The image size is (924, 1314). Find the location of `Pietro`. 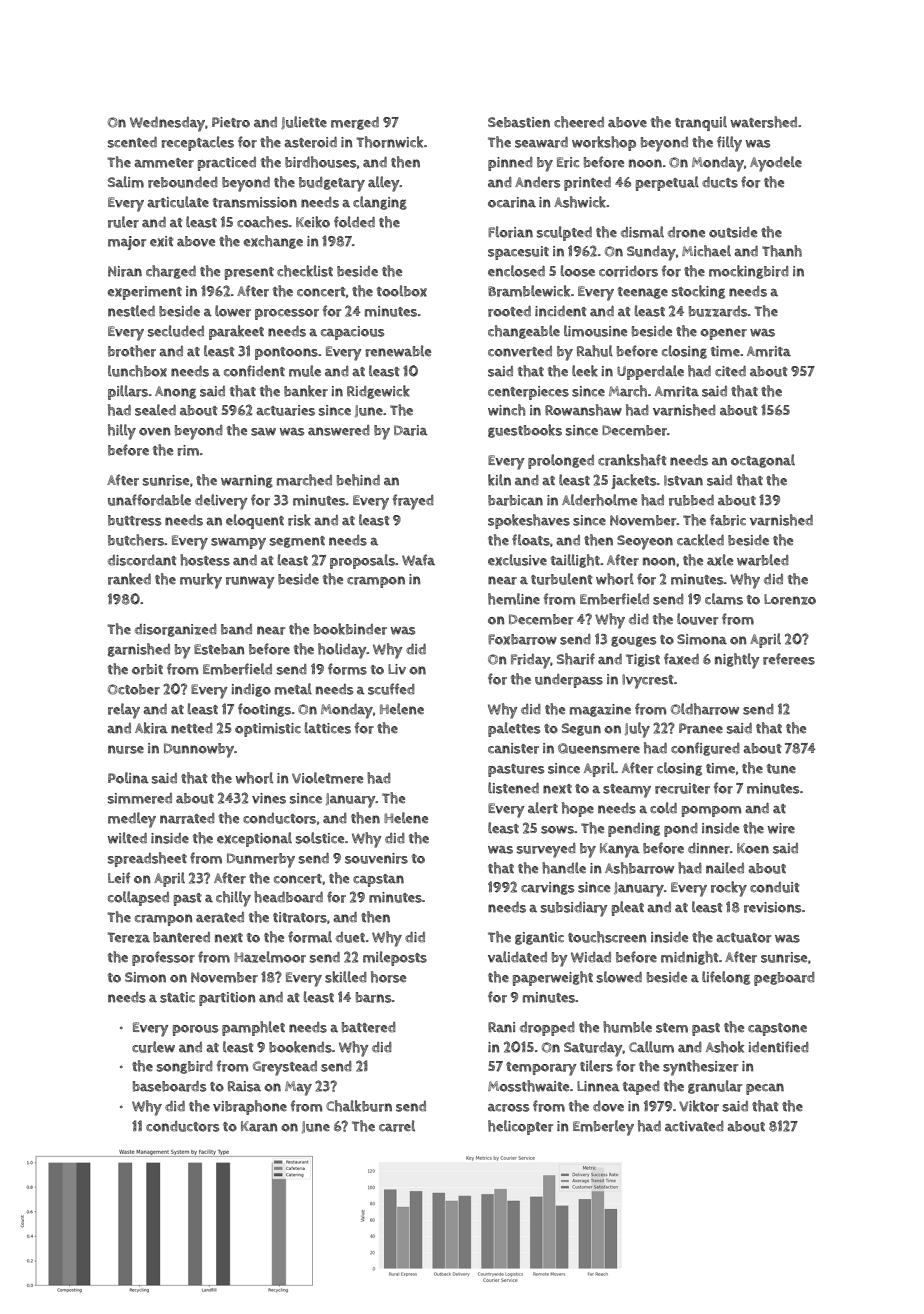

Pietro is located at coordinates (231, 122).
